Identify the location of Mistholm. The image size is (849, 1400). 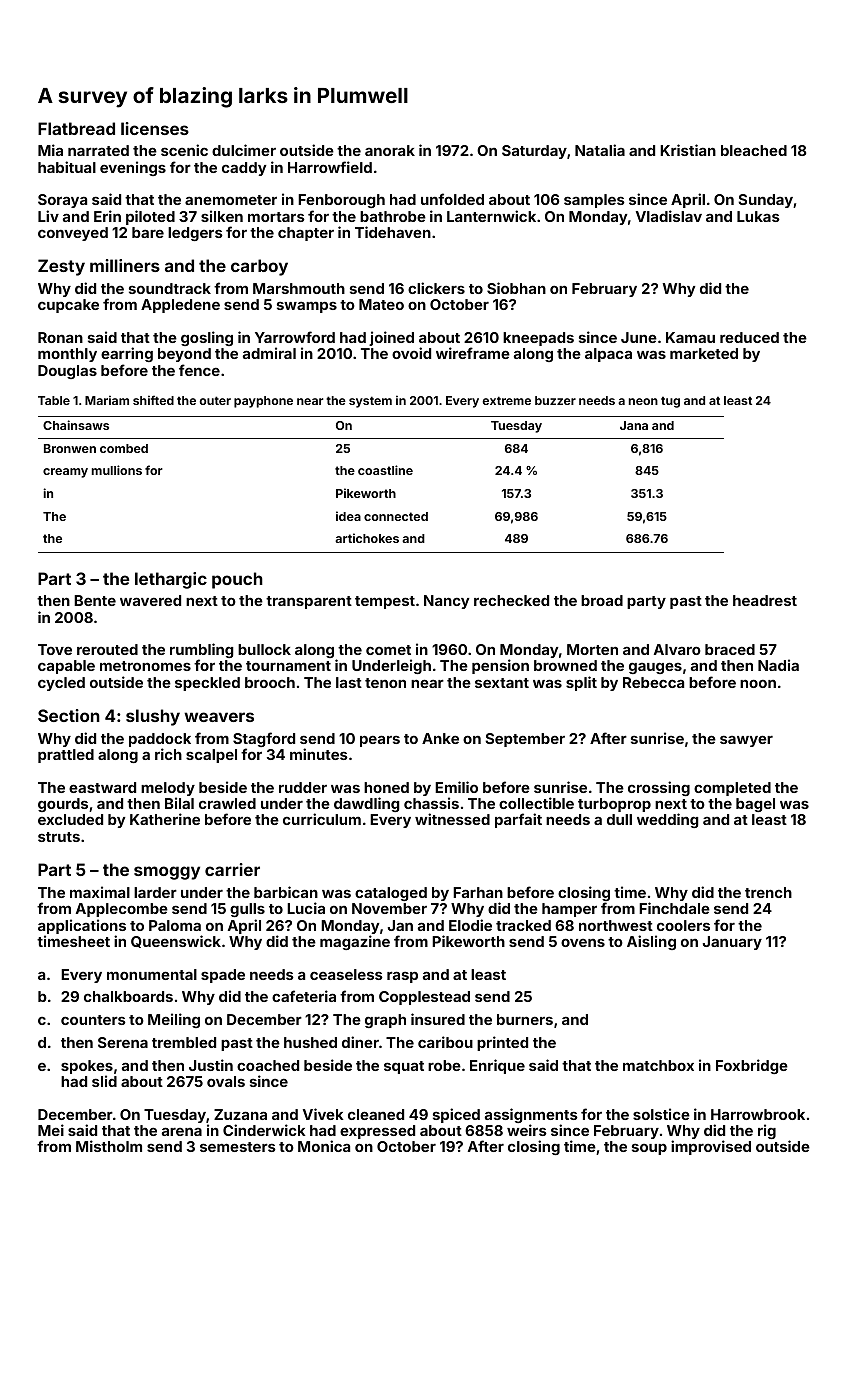
(109, 1146).
